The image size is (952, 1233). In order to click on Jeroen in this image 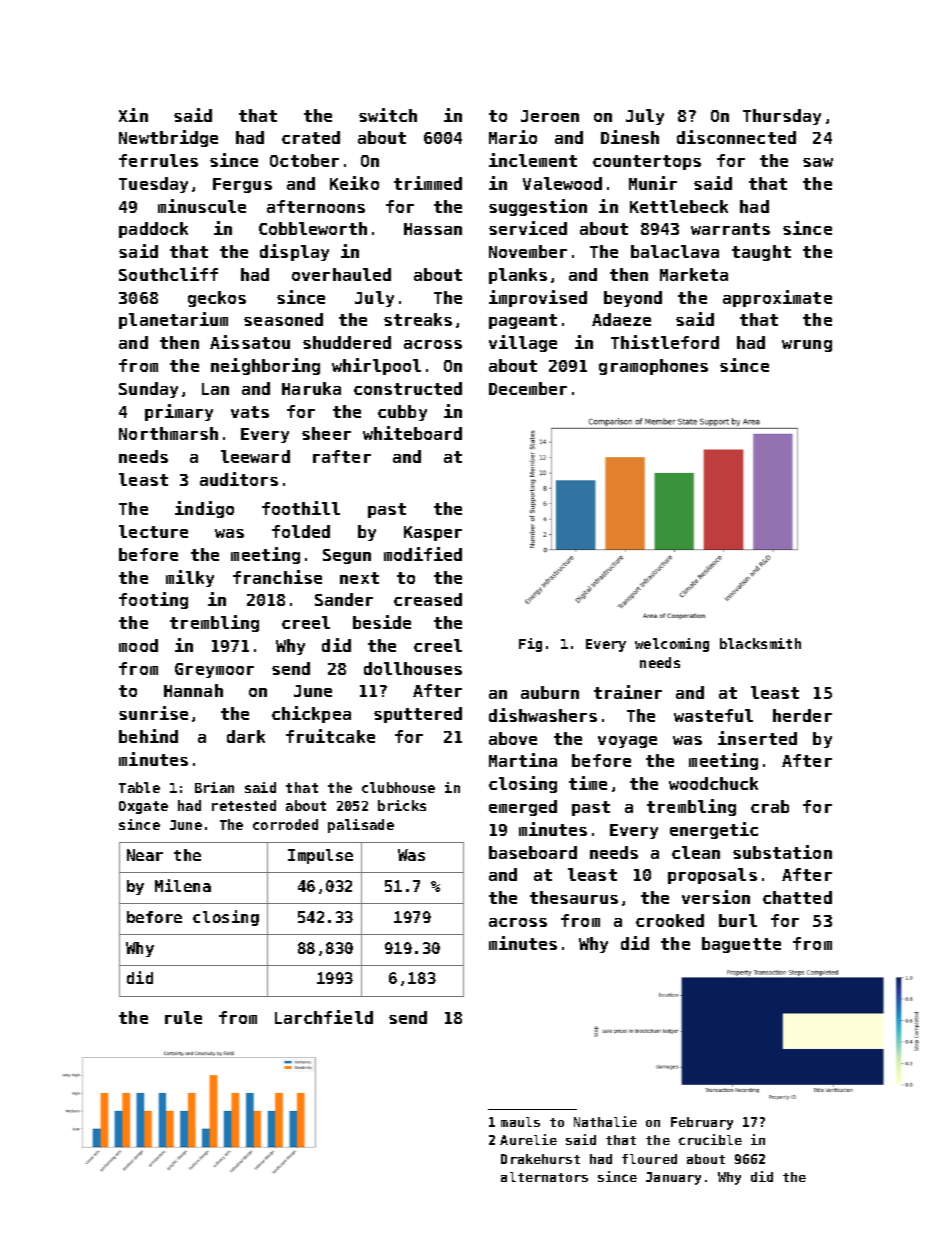, I will do `click(550, 116)`.
